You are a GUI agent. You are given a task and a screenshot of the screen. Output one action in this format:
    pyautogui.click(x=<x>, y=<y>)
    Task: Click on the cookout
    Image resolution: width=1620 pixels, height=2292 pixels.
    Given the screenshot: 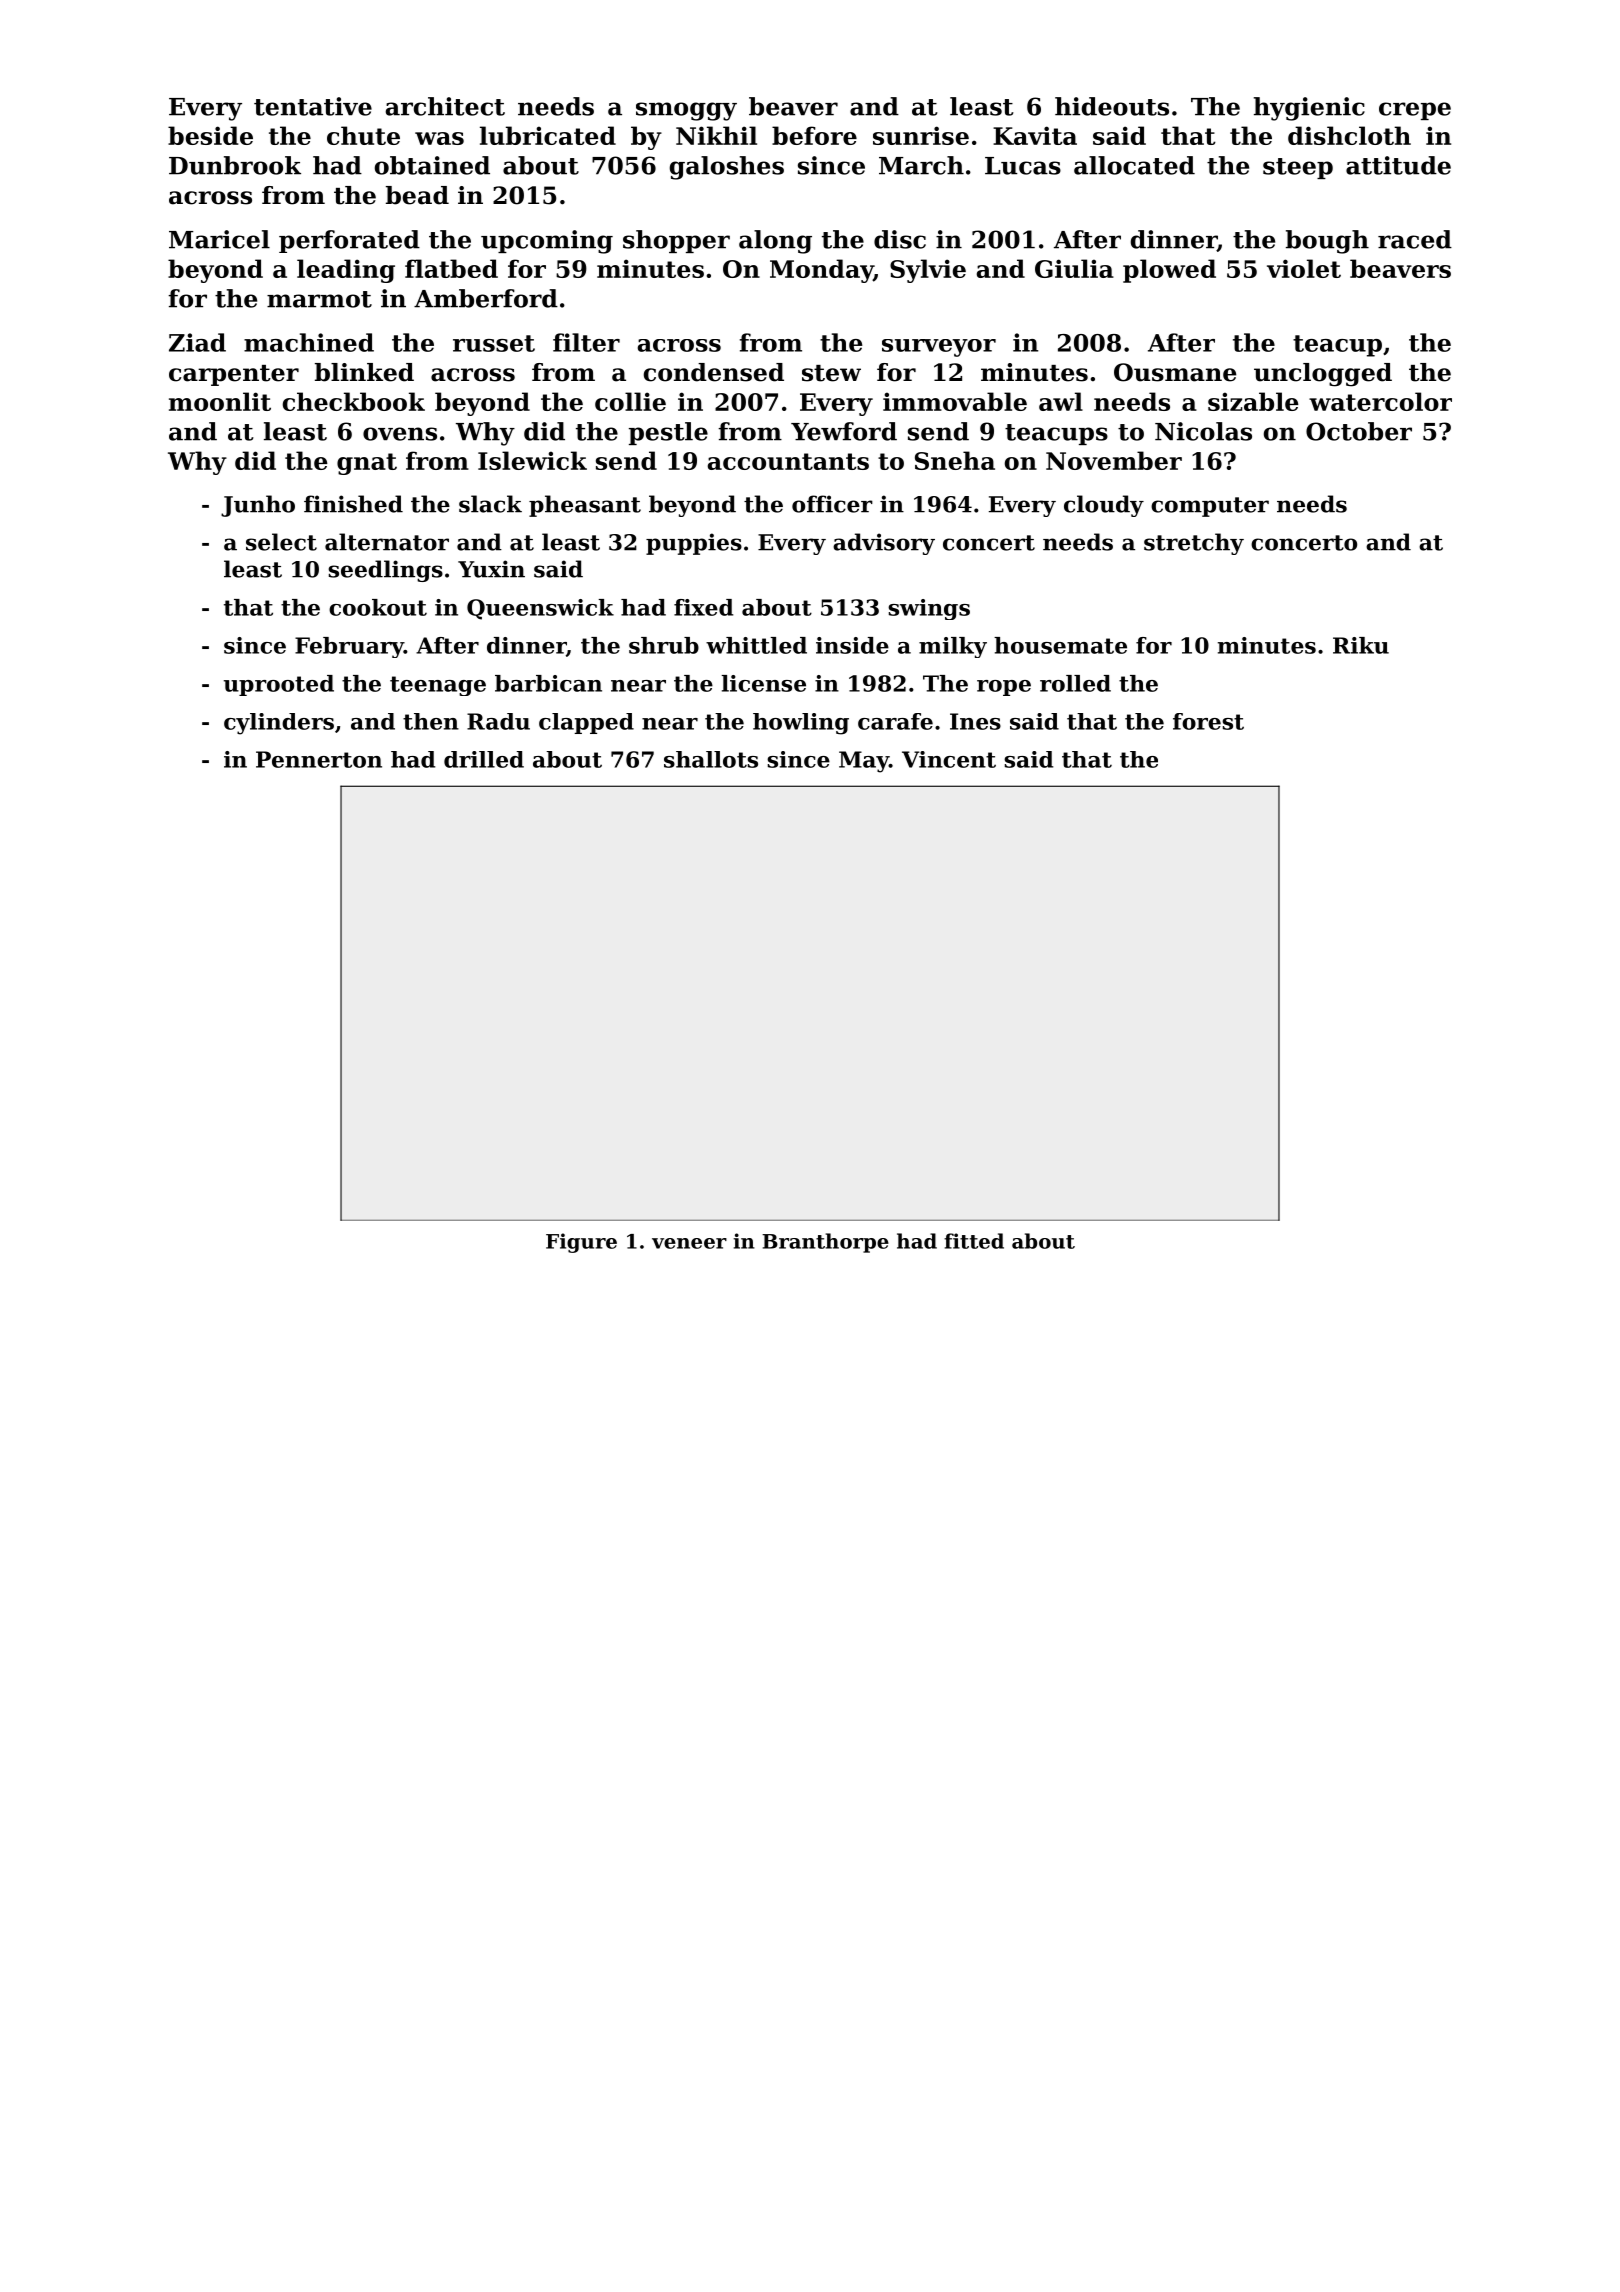 What is the action you would take?
    pyautogui.click(x=378, y=607)
